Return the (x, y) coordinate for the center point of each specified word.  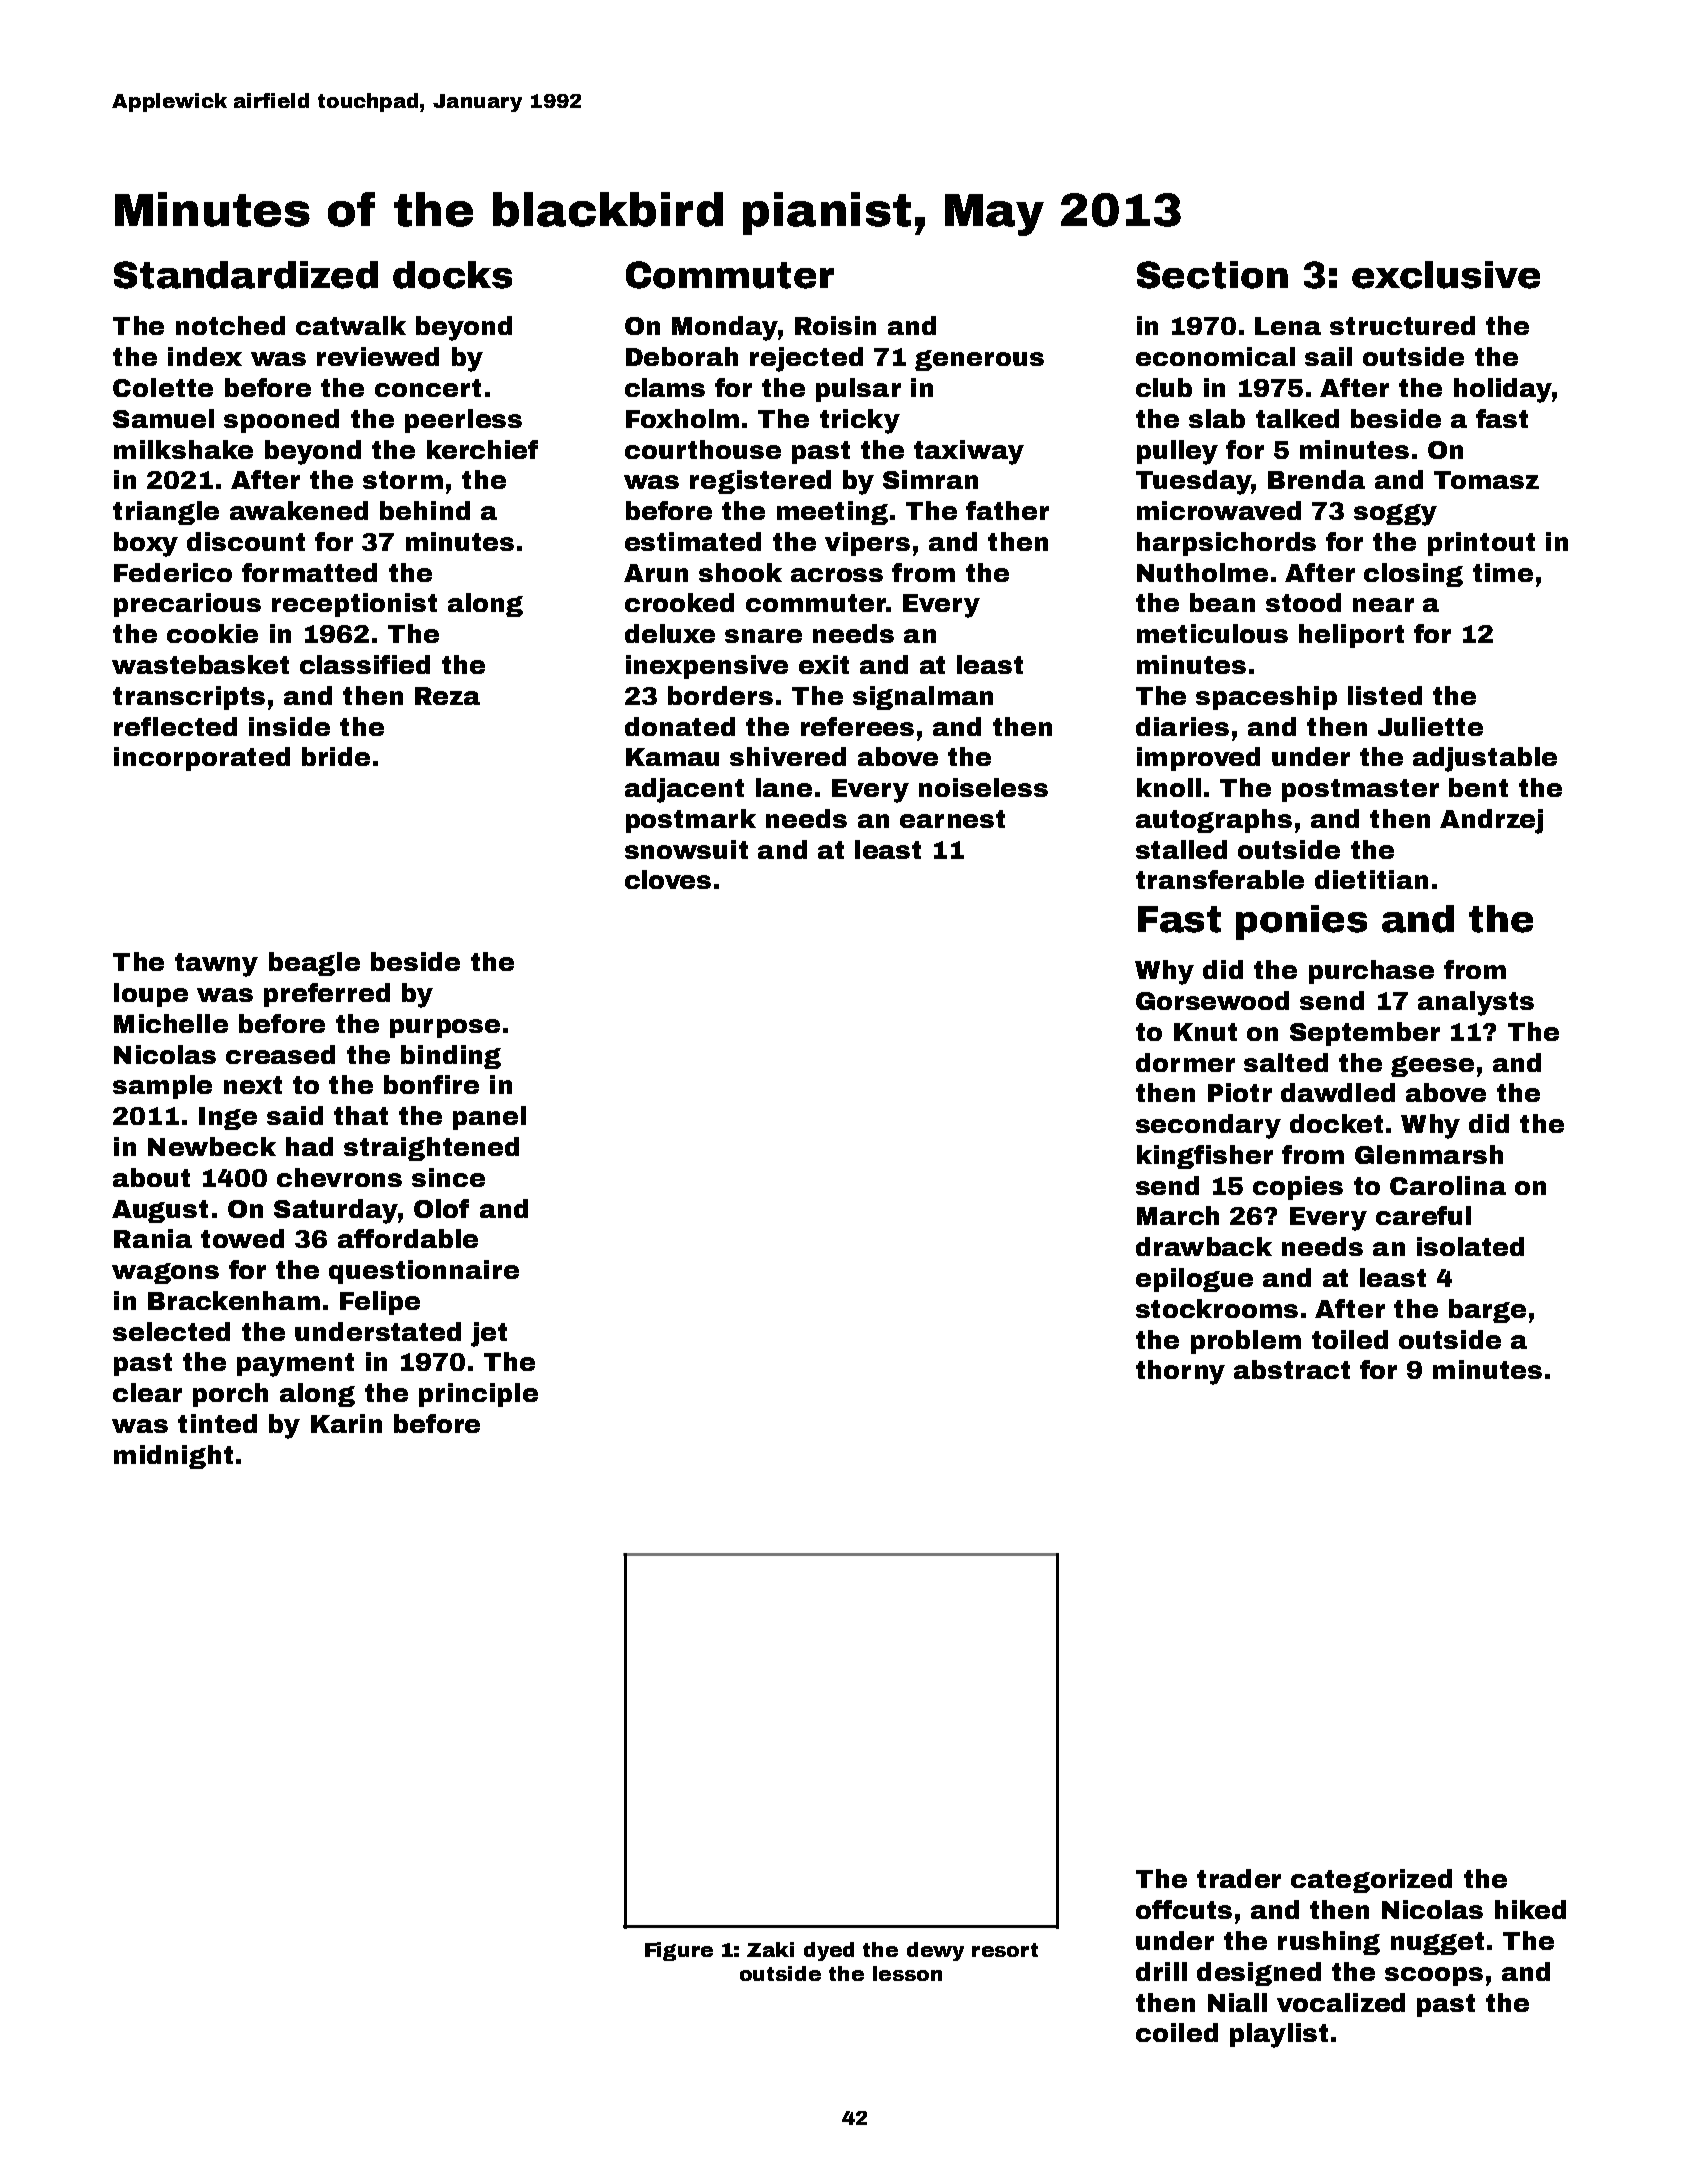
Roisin (835, 325)
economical (1215, 356)
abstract (1292, 1369)
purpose (445, 1028)
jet (489, 1334)
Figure (679, 1951)
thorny (1180, 1372)
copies (1298, 1188)
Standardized (246, 275)
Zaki (770, 1949)
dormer (1185, 1062)
